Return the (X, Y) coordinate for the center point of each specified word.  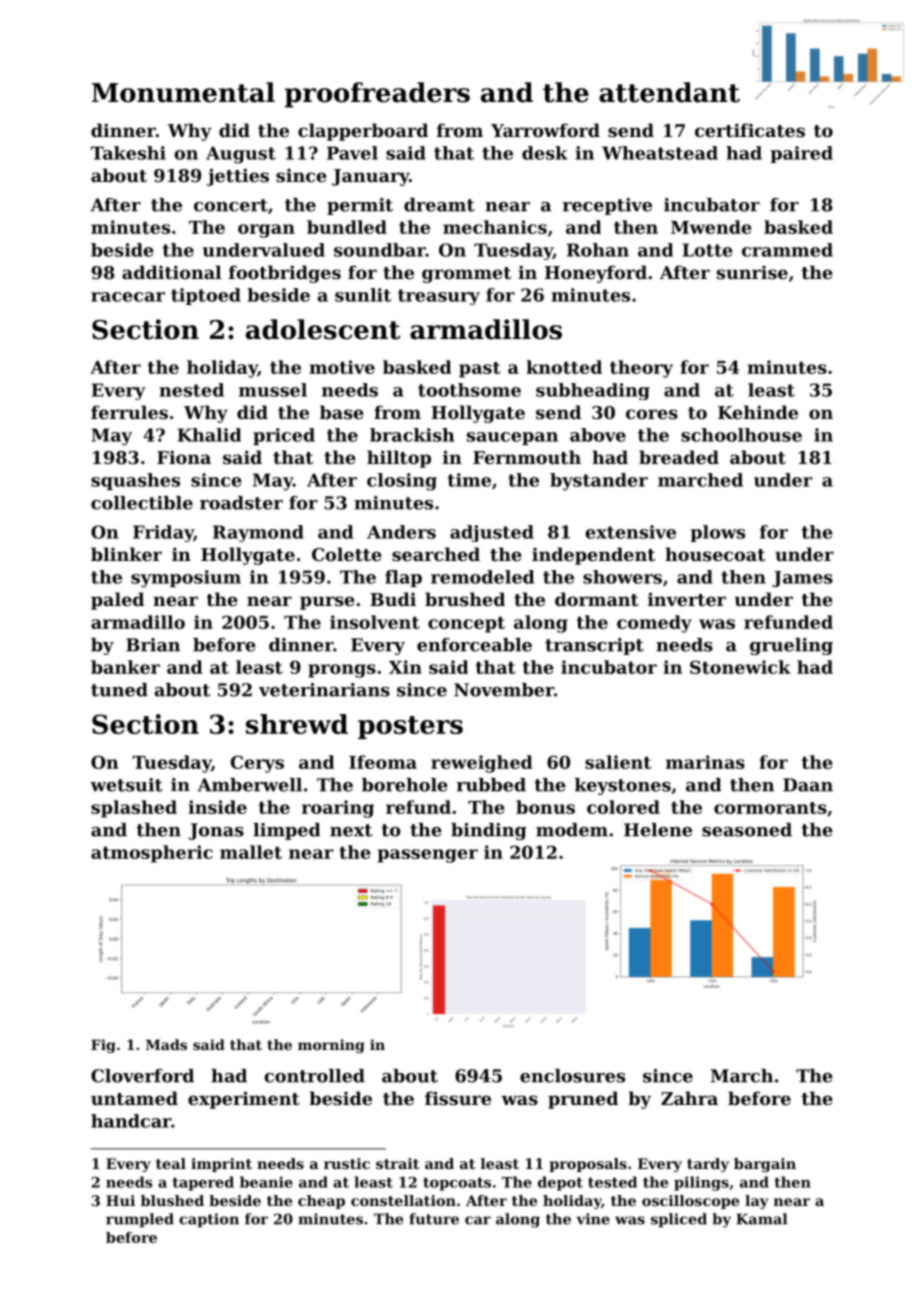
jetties (238, 177)
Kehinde (758, 412)
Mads (166, 1044)
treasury (439, 297)
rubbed (491, 785)
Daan (808, 785)
